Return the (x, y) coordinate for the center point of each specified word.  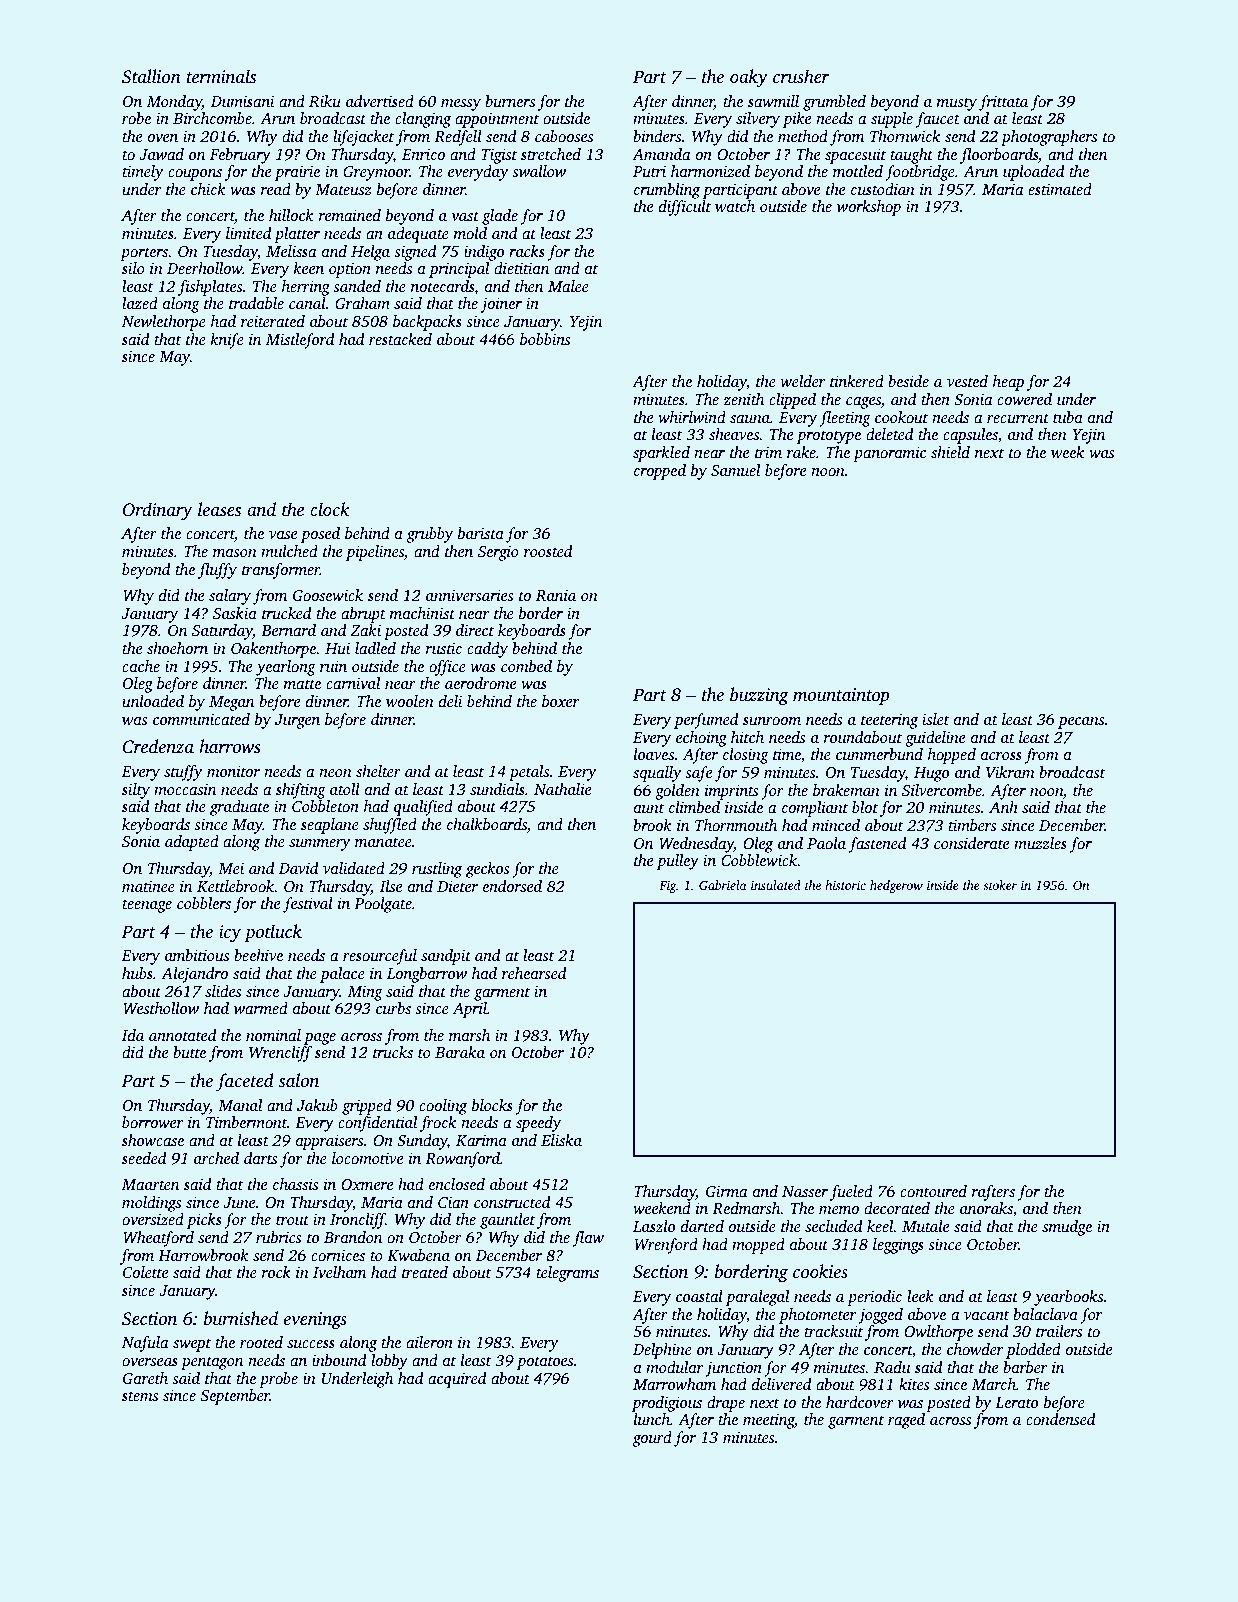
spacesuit (855, 156)
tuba (1068, 417)
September (235, 1397)
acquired (457, 1380)
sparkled (661, 454)
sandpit (446, 957)
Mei (231, 868)
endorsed (512, 886)
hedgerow (896, 886)
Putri (649, 171)
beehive (258, 955)
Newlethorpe (164, 323)
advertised (380, 101)
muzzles (1040, 843)
